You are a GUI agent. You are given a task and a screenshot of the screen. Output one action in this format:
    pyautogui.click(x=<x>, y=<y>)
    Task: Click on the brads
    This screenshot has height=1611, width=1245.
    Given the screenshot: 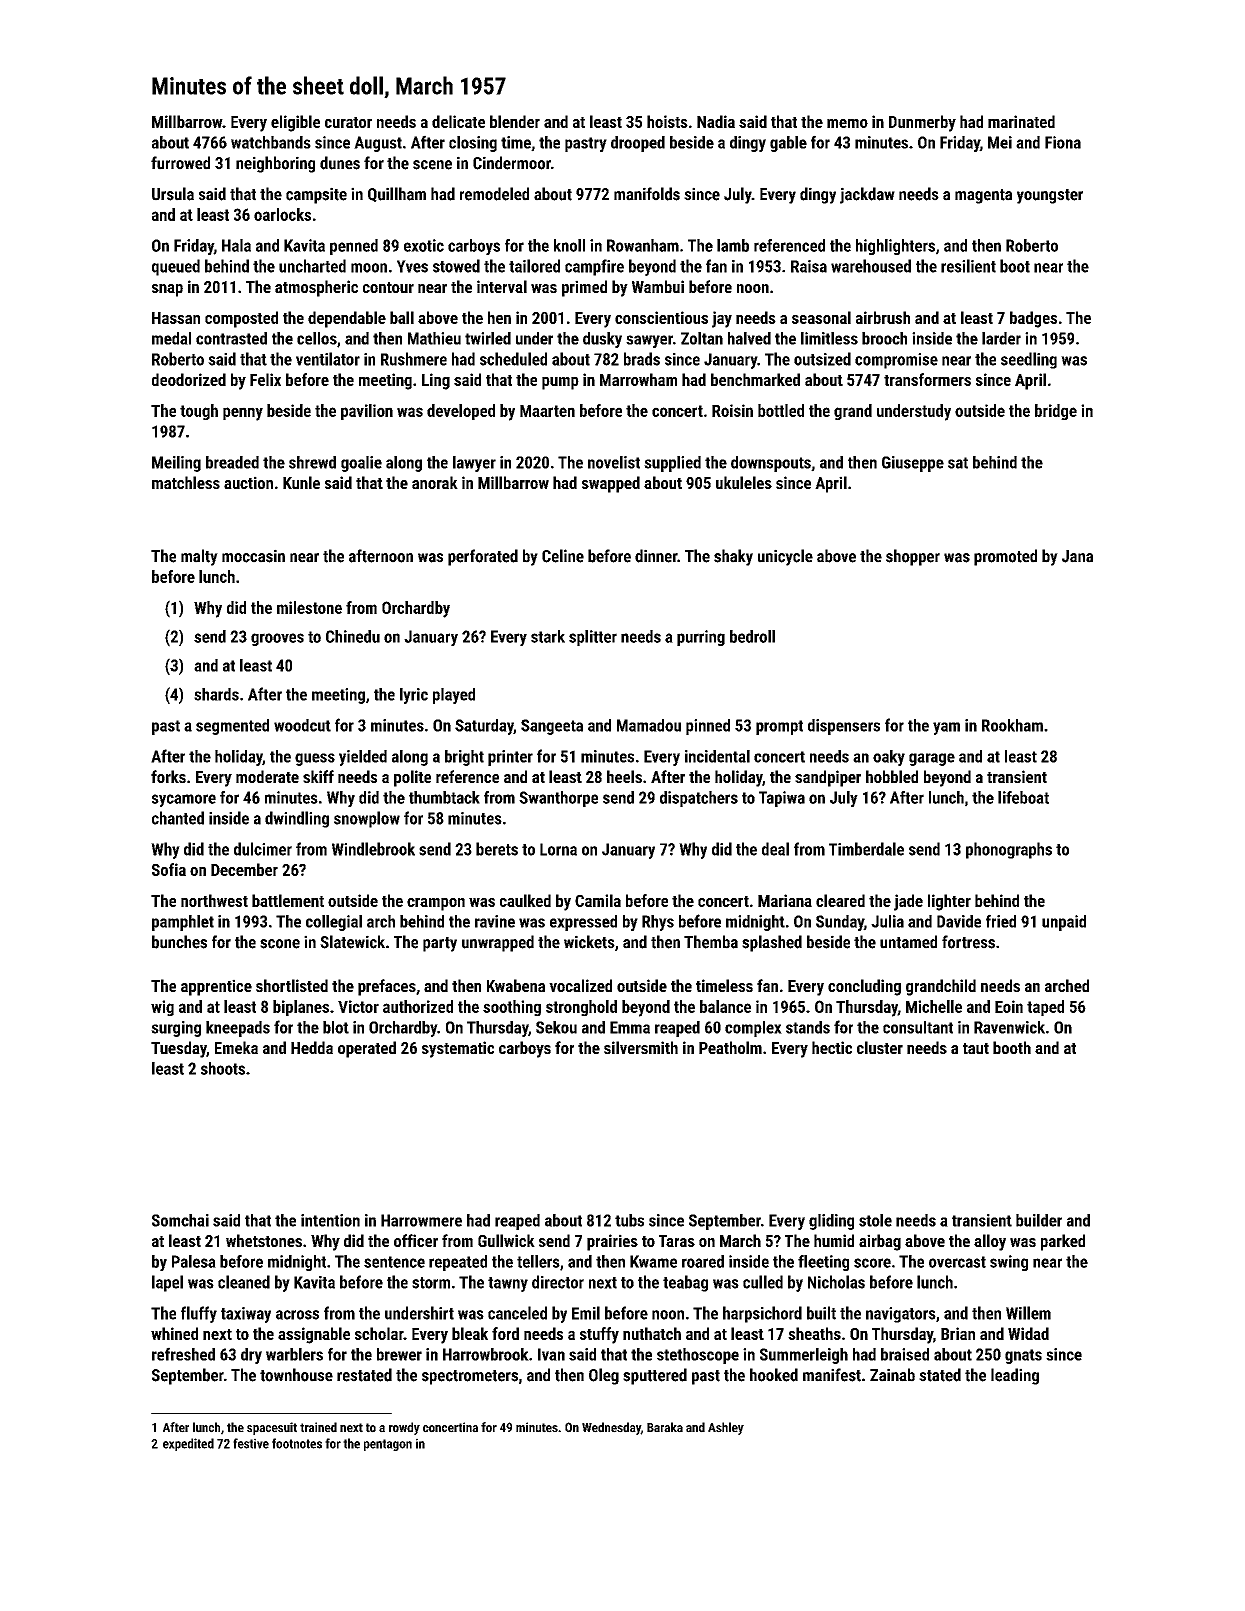 What is the action you would take?
    pyautogui.click(x=642, y=359)
